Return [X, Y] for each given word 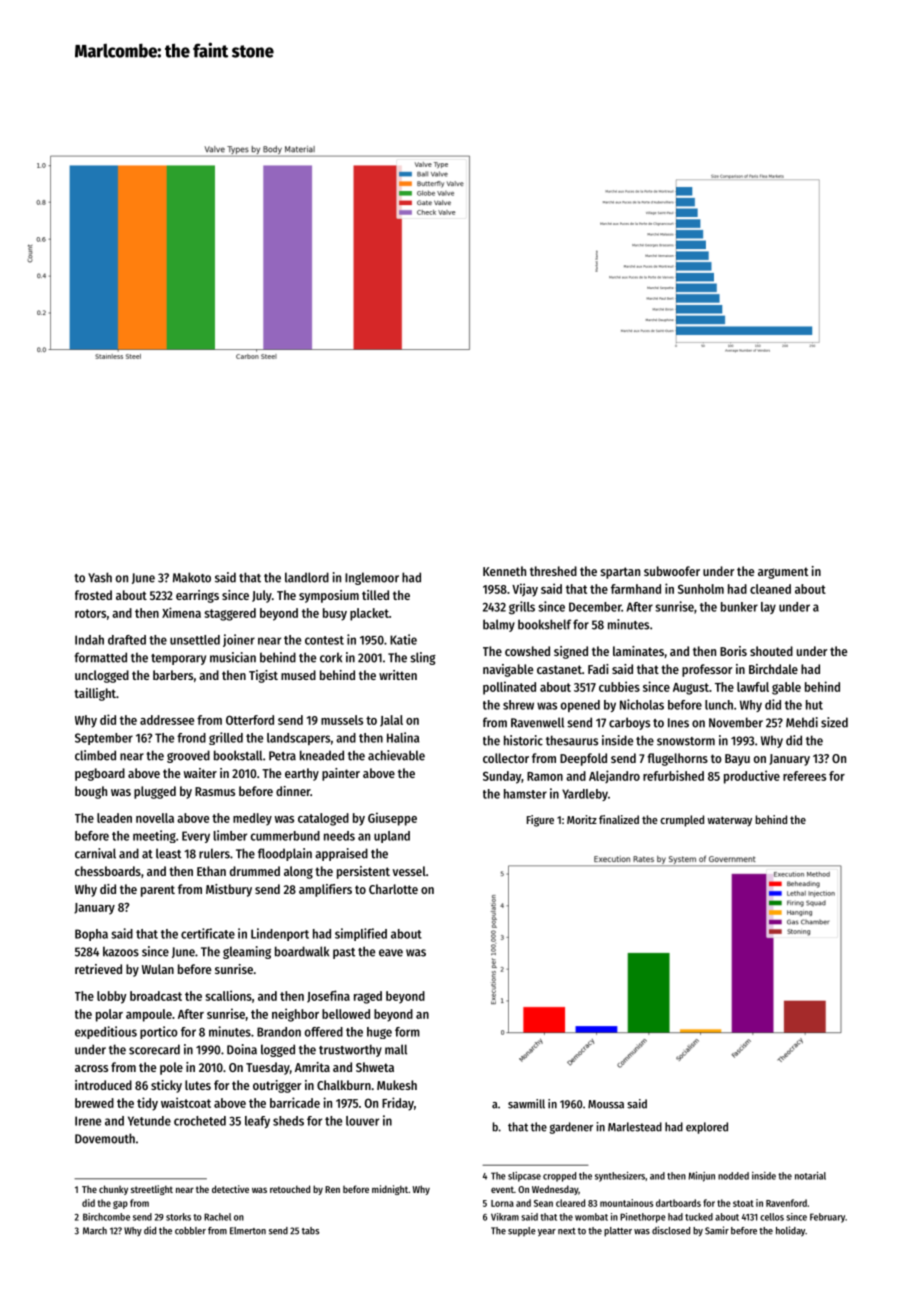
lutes [198, 1085]
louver [362, 1121]
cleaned [770, 589]
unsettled [195, 640]
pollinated [509, 688]
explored [707, 1128]
